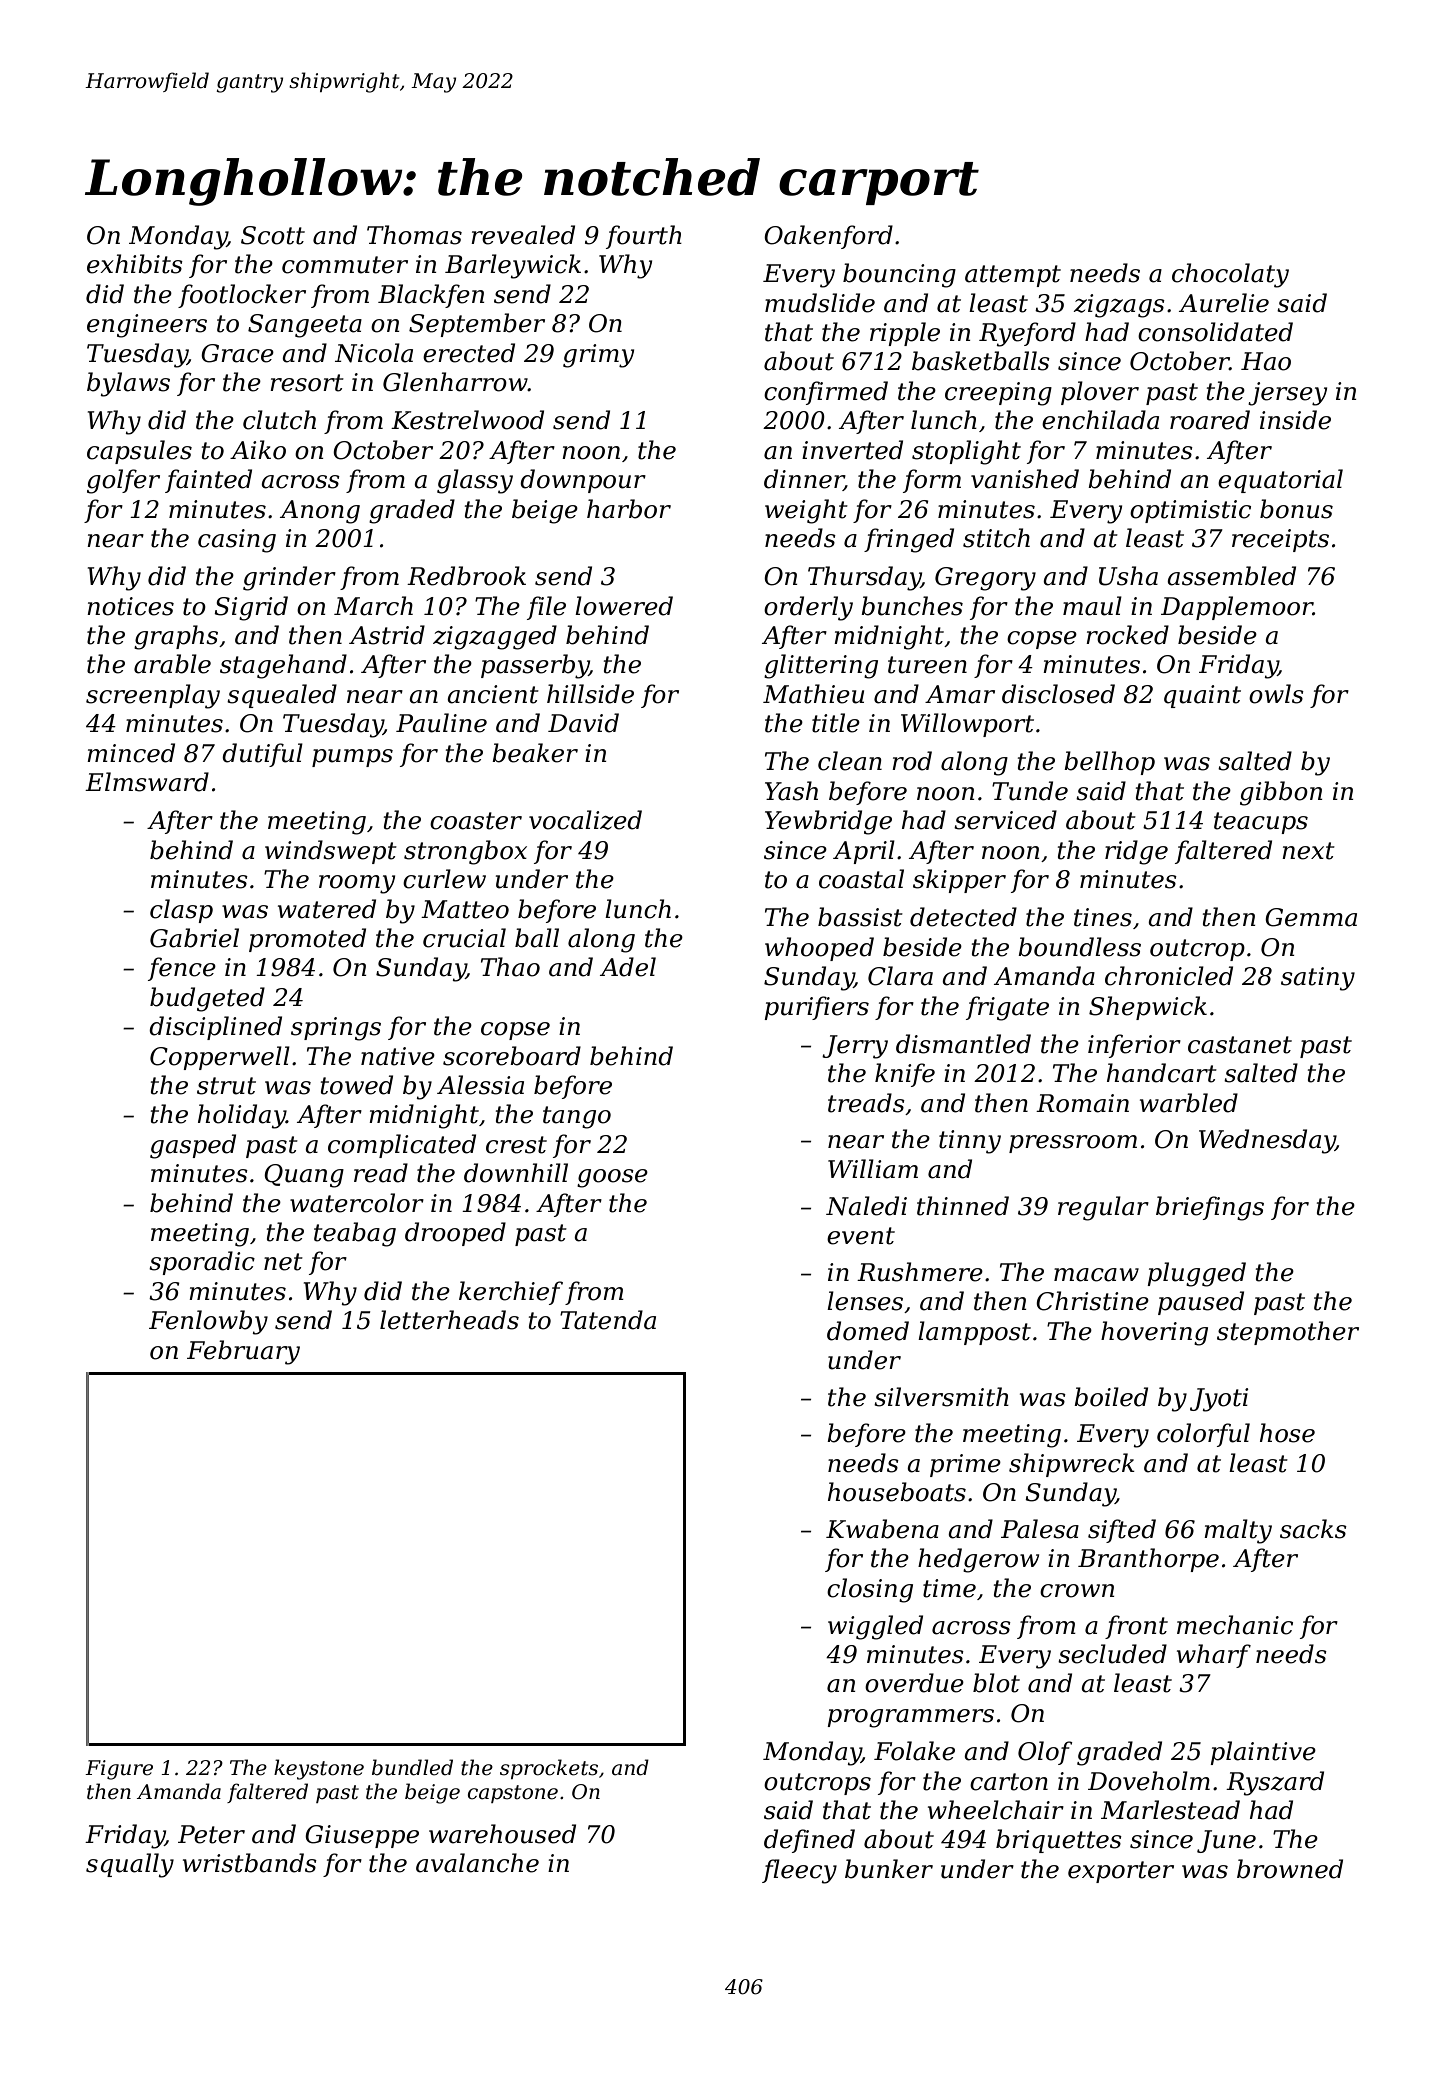 This page has width=1450, height=2100. Describe the element at coordinates (813, 694) in the page. I see `Mathieu` at that location.
